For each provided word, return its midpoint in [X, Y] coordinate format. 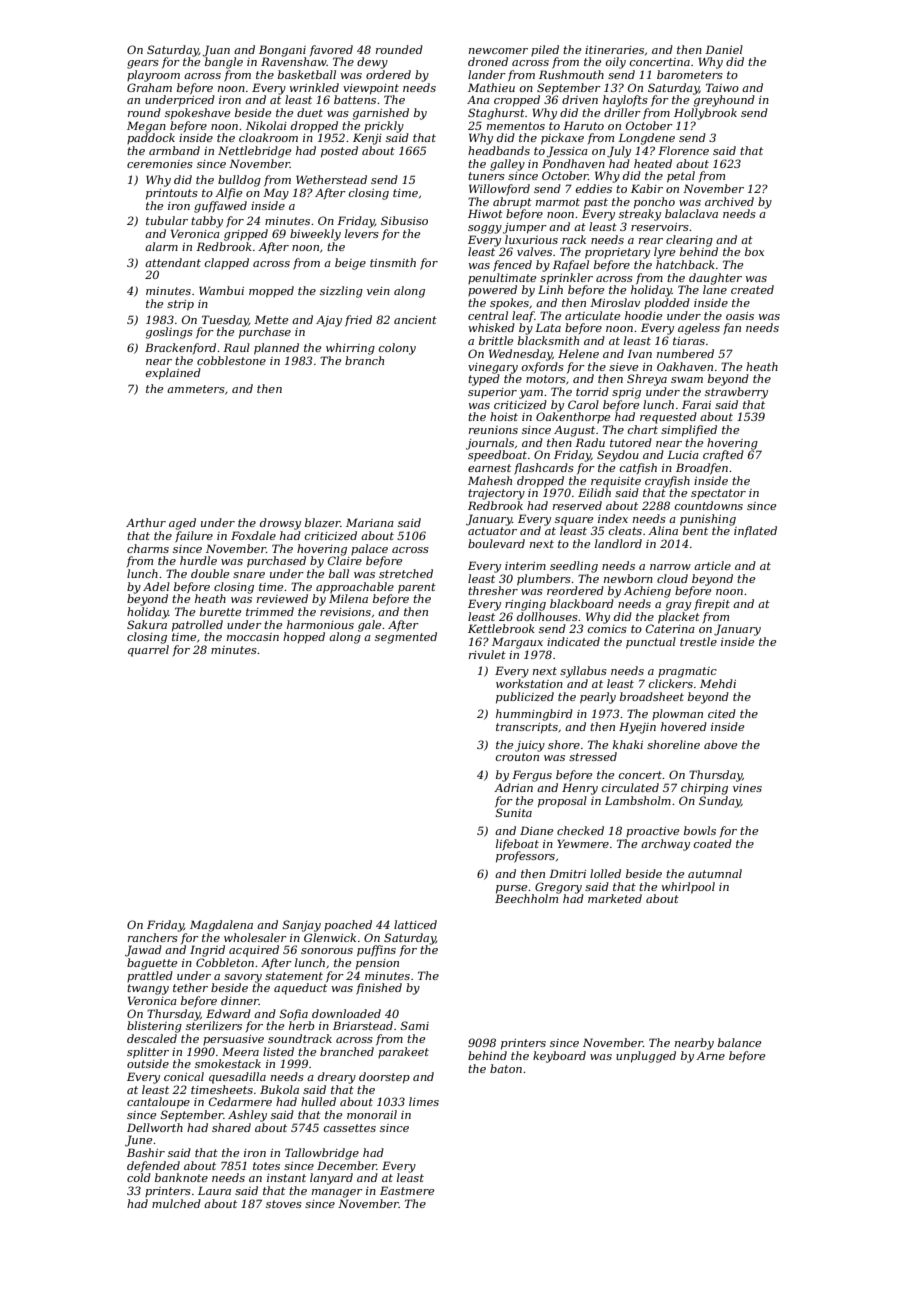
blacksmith [548, 340]
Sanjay [301, 926]
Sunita [513, 812]
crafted [723, 455]
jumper [525, 228]
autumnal [715, 873]
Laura [214, 1190]
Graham [149, 87]
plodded [667, 303]
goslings [169, 333]
